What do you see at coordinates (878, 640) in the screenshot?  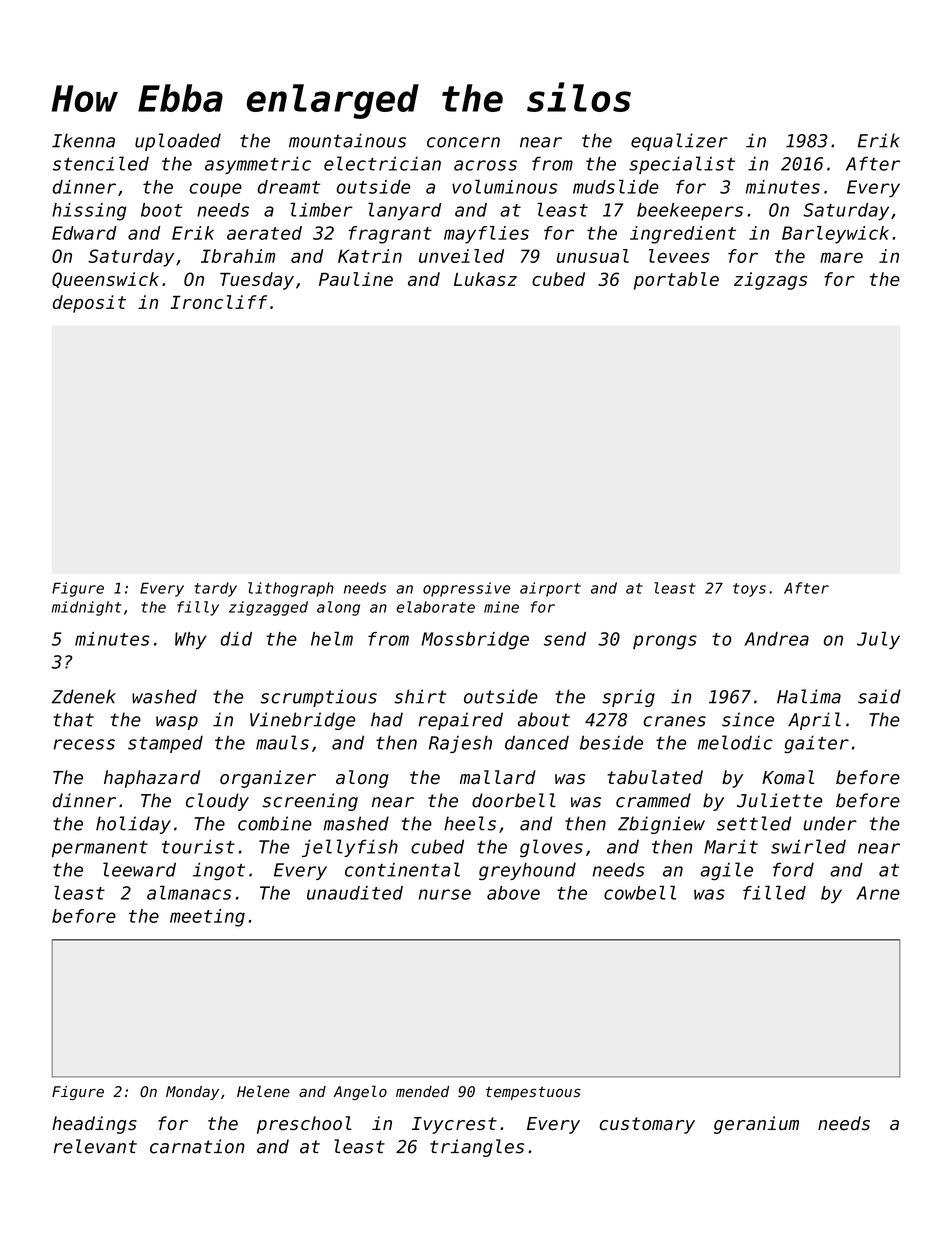 I see `July` at bounding box center [878, 640].
